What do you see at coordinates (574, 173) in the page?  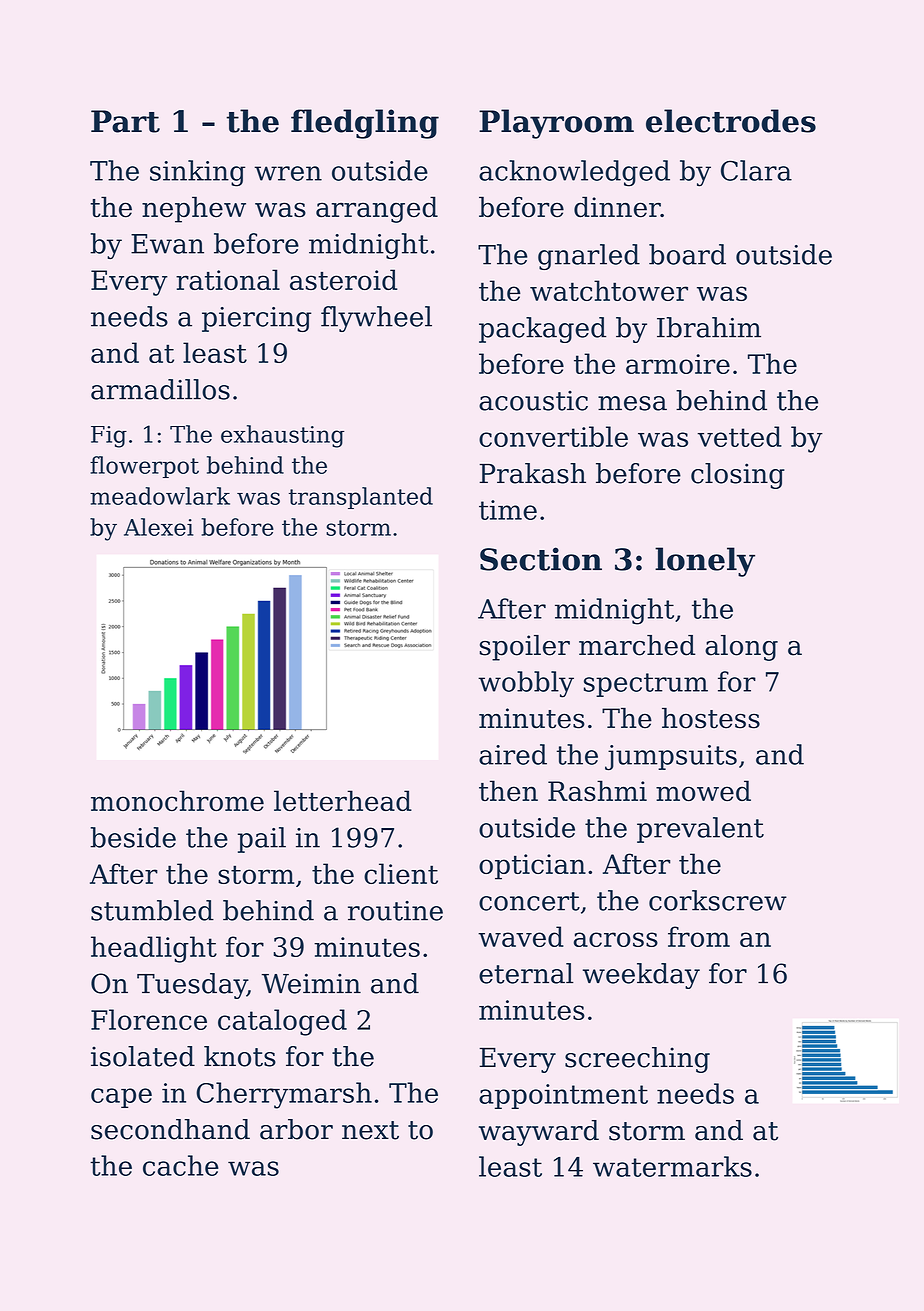 I see `acknowledged` at bounding box center [574, 173].
